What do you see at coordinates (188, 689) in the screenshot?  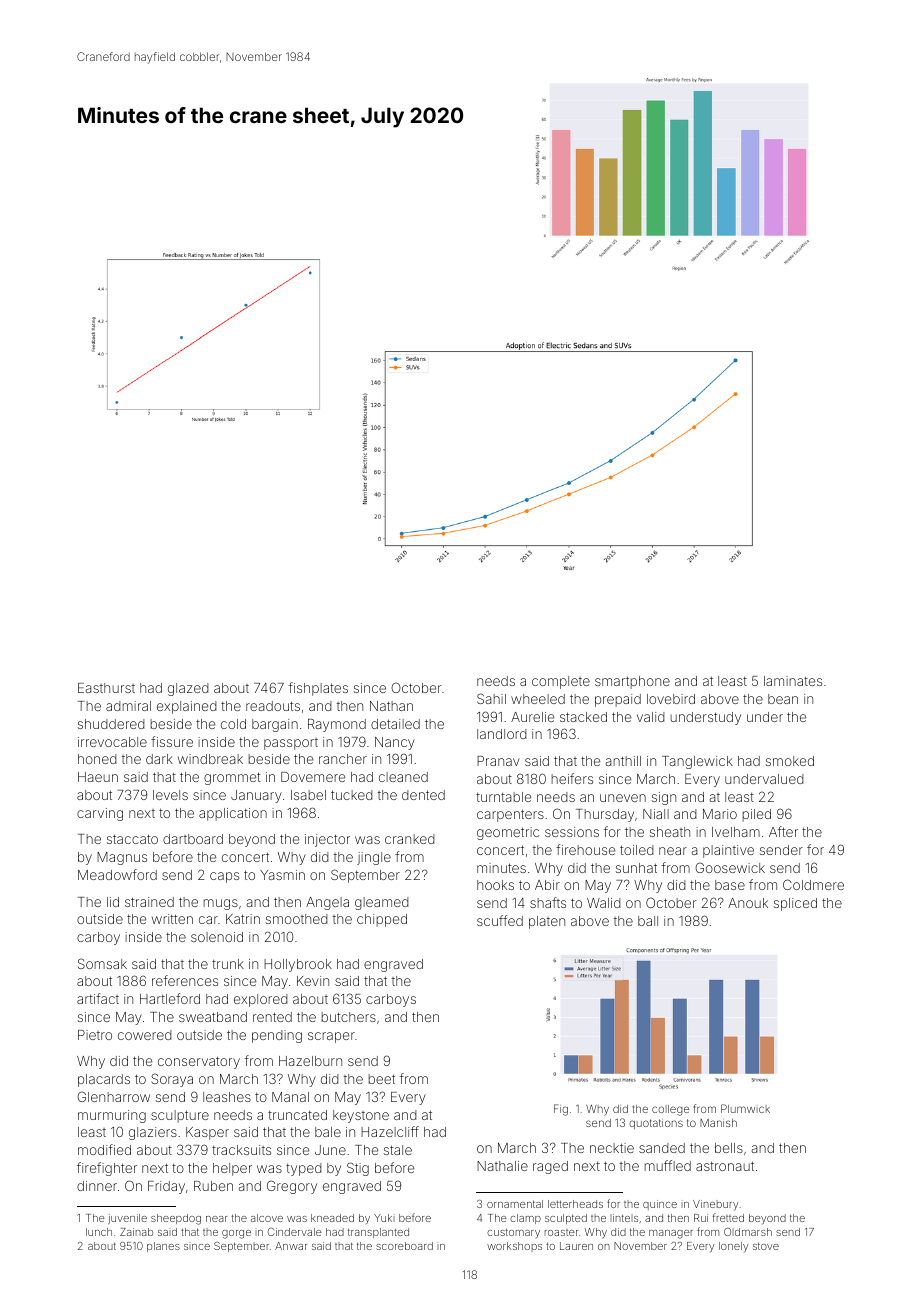 I see `glazed` at bounding box center [188, 689].
